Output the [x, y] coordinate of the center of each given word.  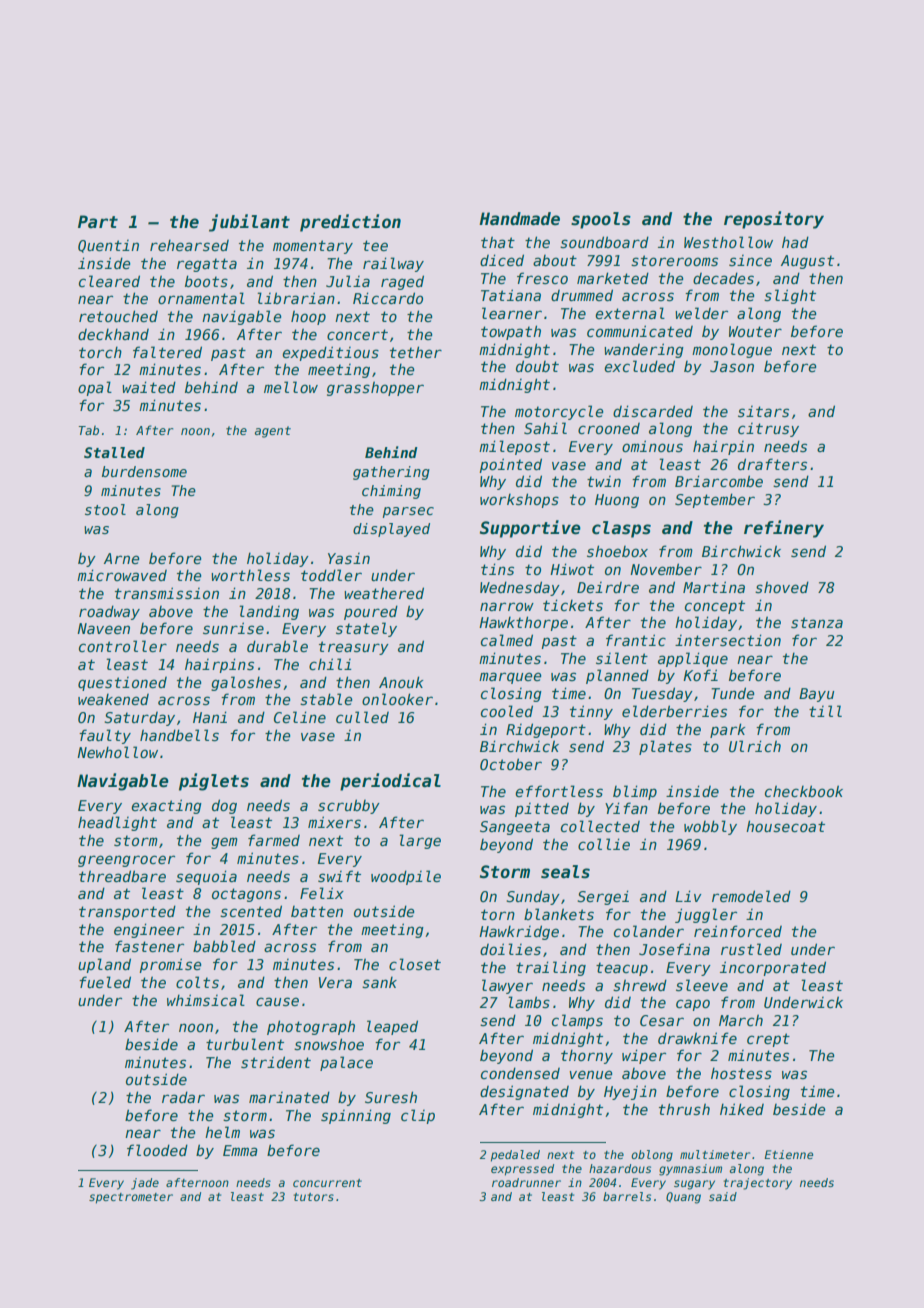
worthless [250, 575]
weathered [384, 593]
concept [715, 607]
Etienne [789, 1154]
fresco [542, 278]
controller [123, 646]
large [420, 841]
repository [774, 220]
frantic [636, 640]
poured [371, 612]
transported [127, 912]
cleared [109, 281]
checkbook [804, 791]
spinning [356, 1116]
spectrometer [131, 1198]
